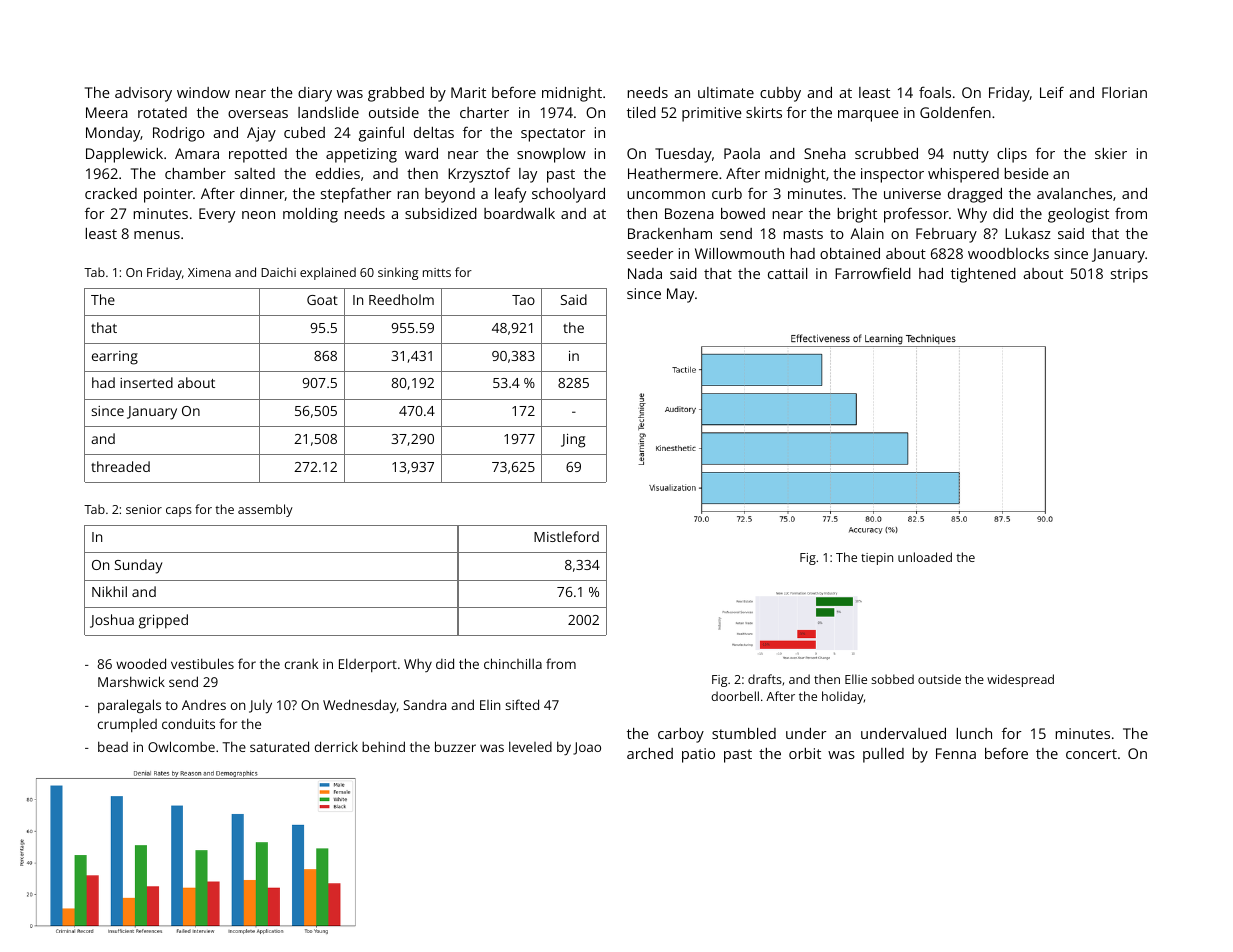 The image size is (1233, 952). Describe the element at coordinates (765, 679) in the screenshot. I see `drafts` at that location.
